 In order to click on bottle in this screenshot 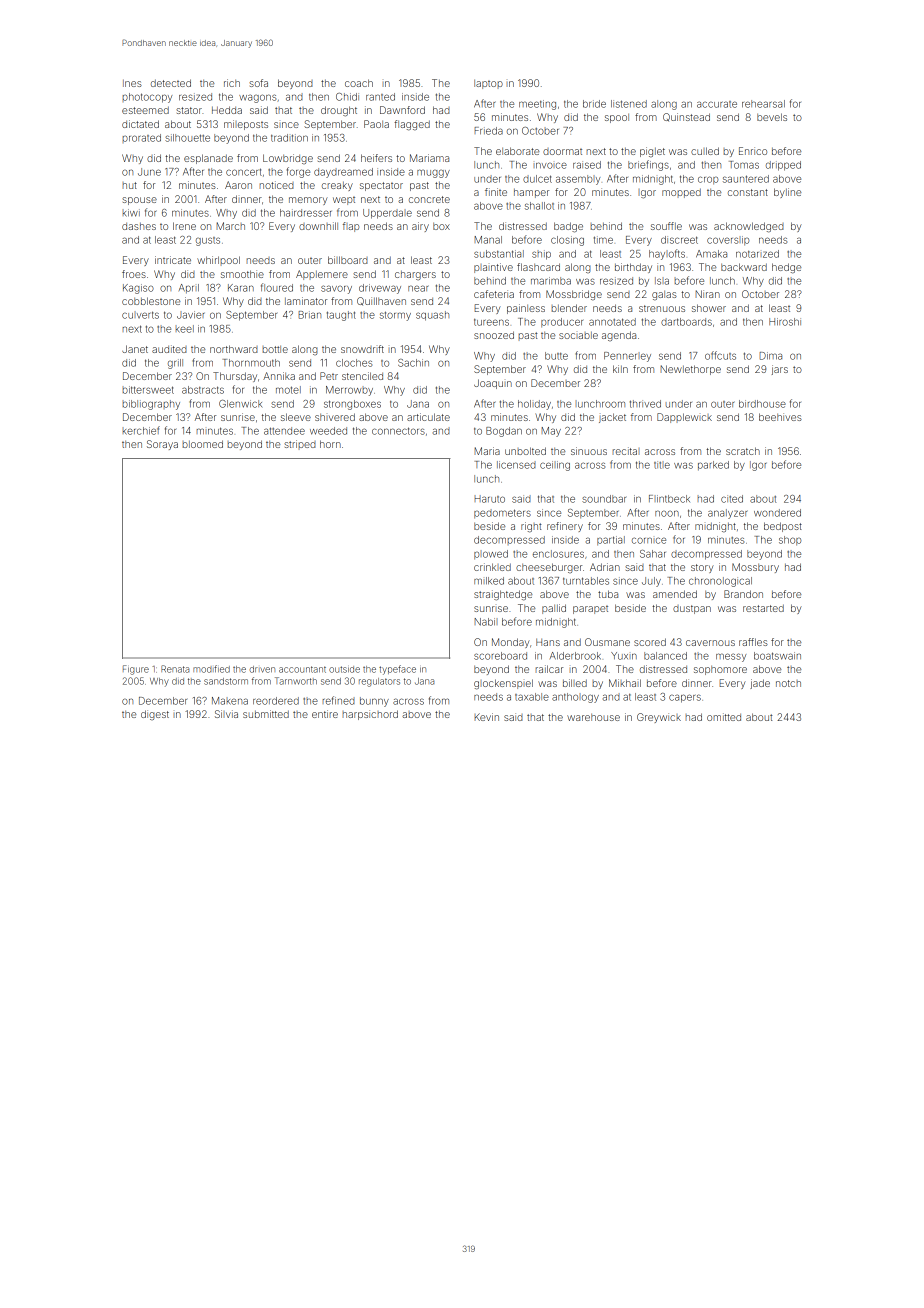, I will do `click(275, 349)`.
